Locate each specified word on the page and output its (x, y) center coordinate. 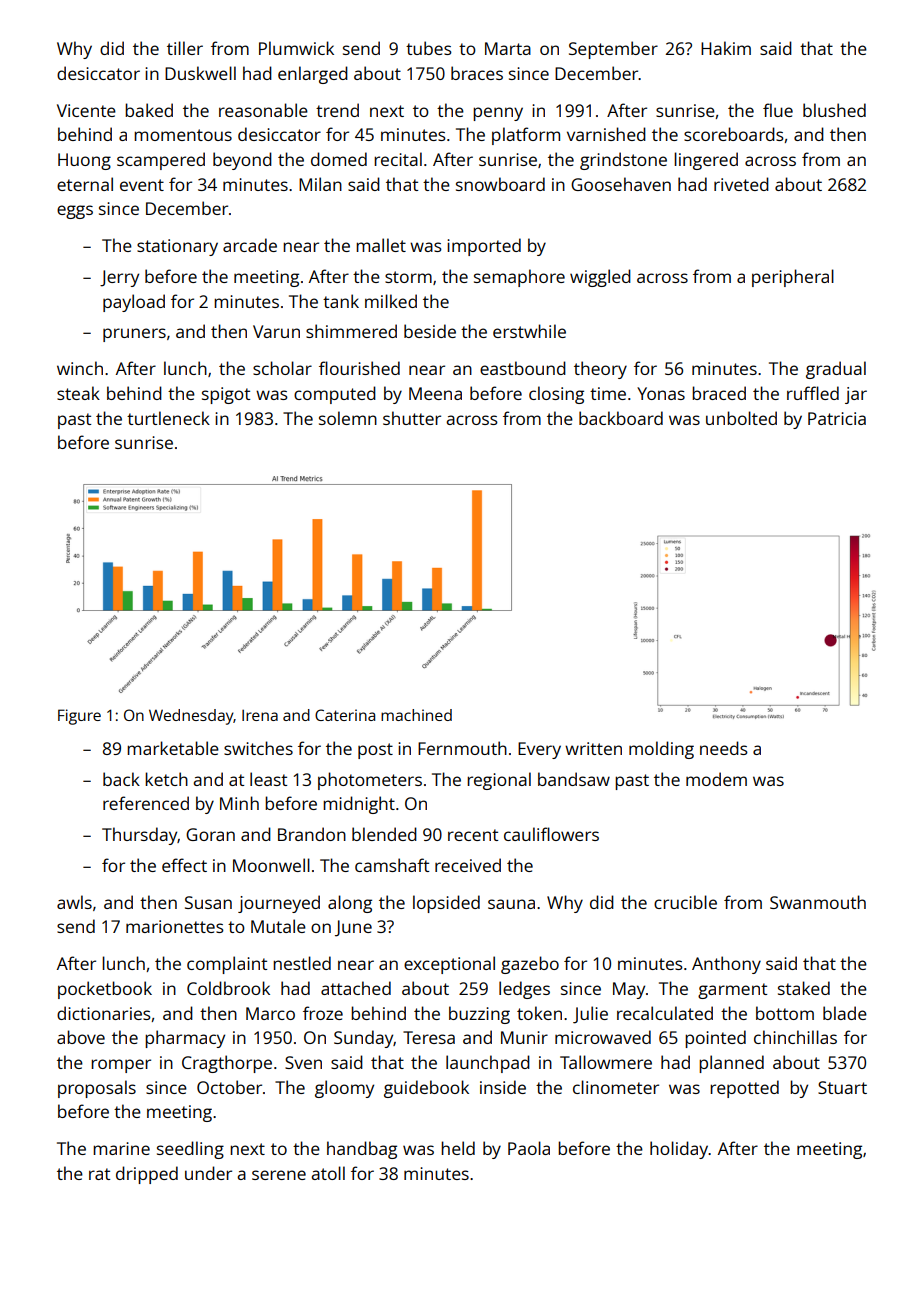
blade (845, 1013)
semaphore (519, 278)
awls (74, 902)
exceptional (449, 965)
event (142, 185)
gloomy (344, 1089)
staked (804, 988)
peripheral (793, 278)
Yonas (661, 393)
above (81, 1037)
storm (408, 277)
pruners (134, 335)
